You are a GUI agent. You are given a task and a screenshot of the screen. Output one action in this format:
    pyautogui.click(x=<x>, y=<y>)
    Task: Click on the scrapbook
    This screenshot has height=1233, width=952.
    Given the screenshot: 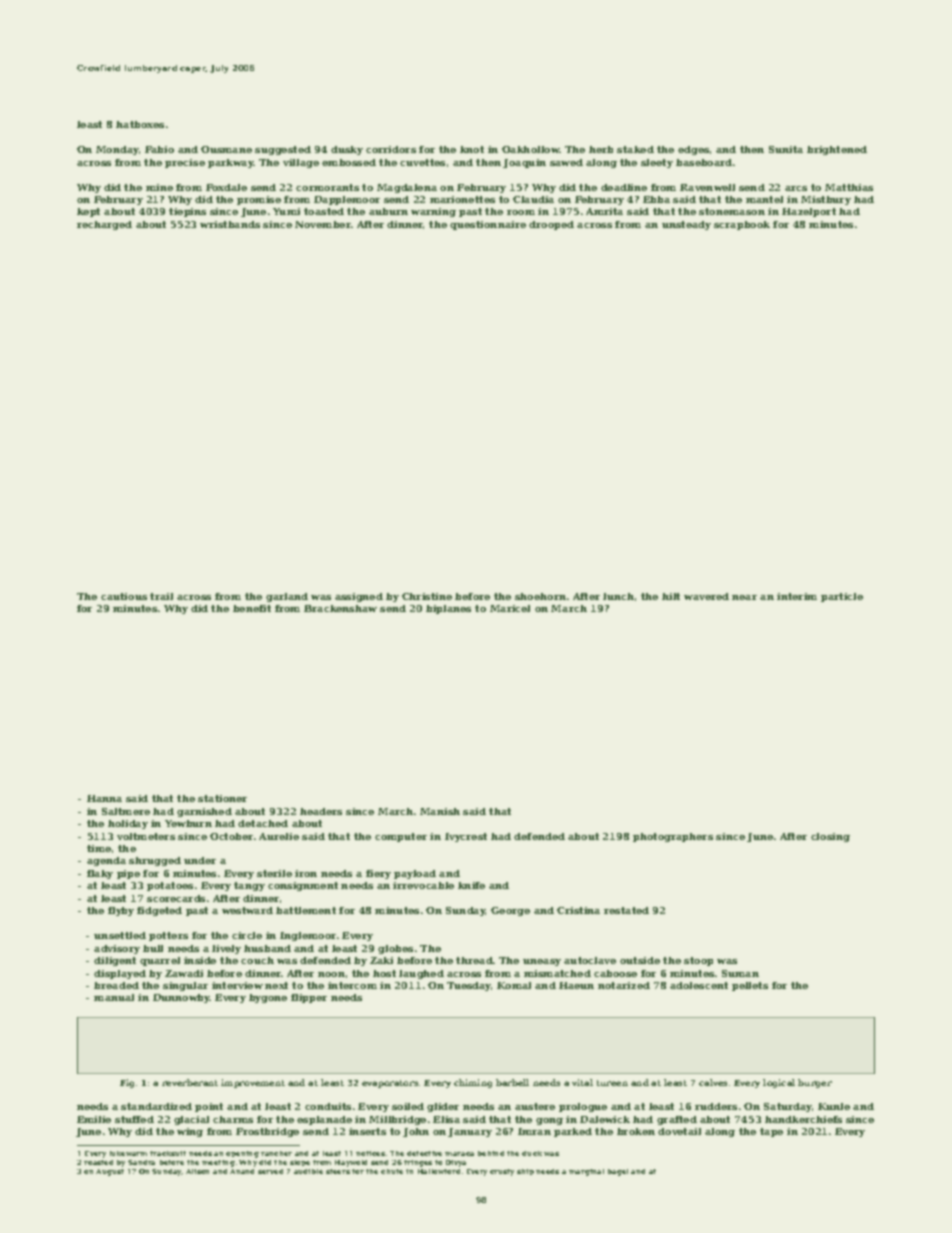 What is the action you would take?
    pyautogui.click(x=742, y=225)
